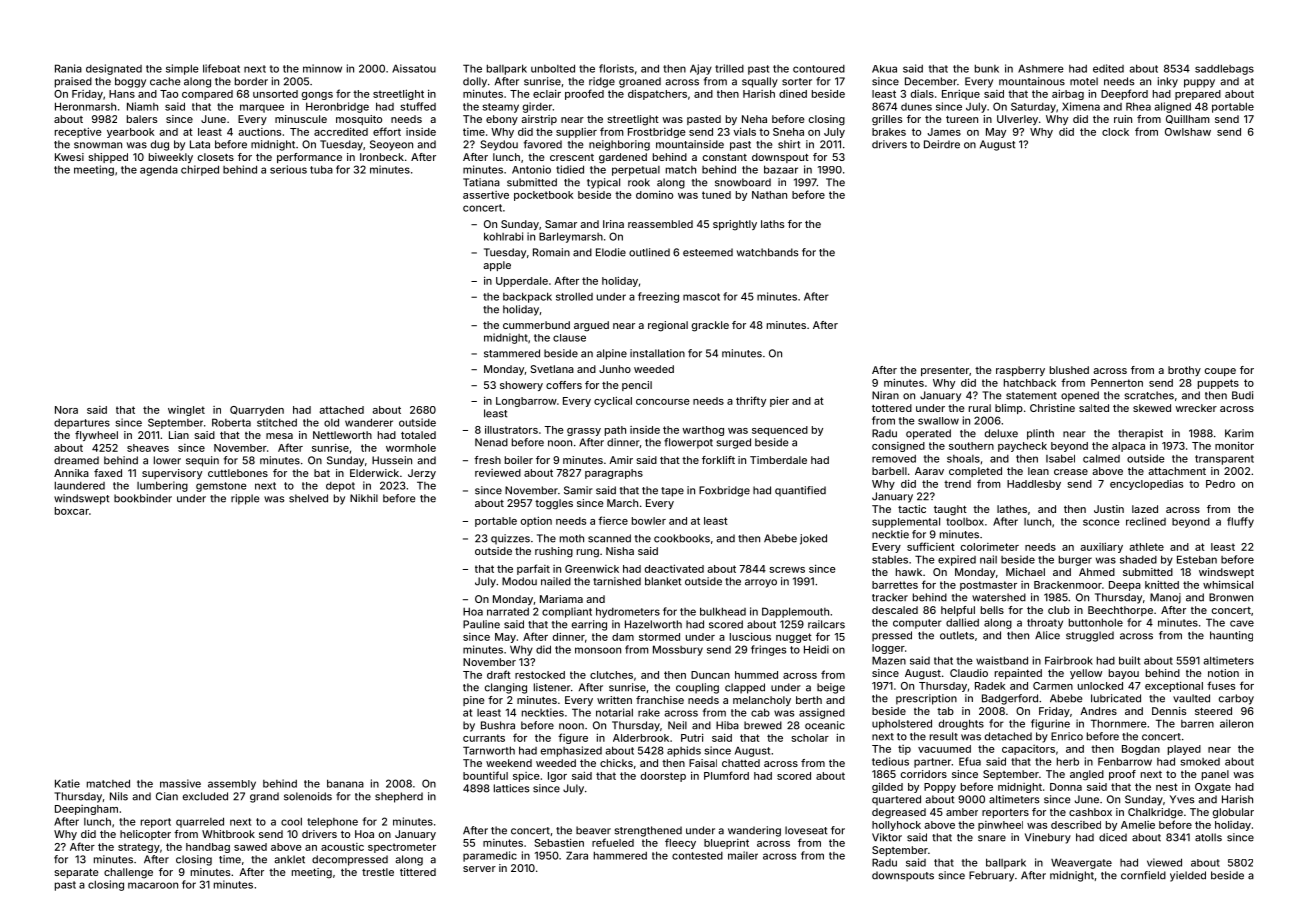 This screenshot has height=924, width=1308. Describe the element at coordinates (67, 783) in the screenshot. I see `Katie` at that location.
